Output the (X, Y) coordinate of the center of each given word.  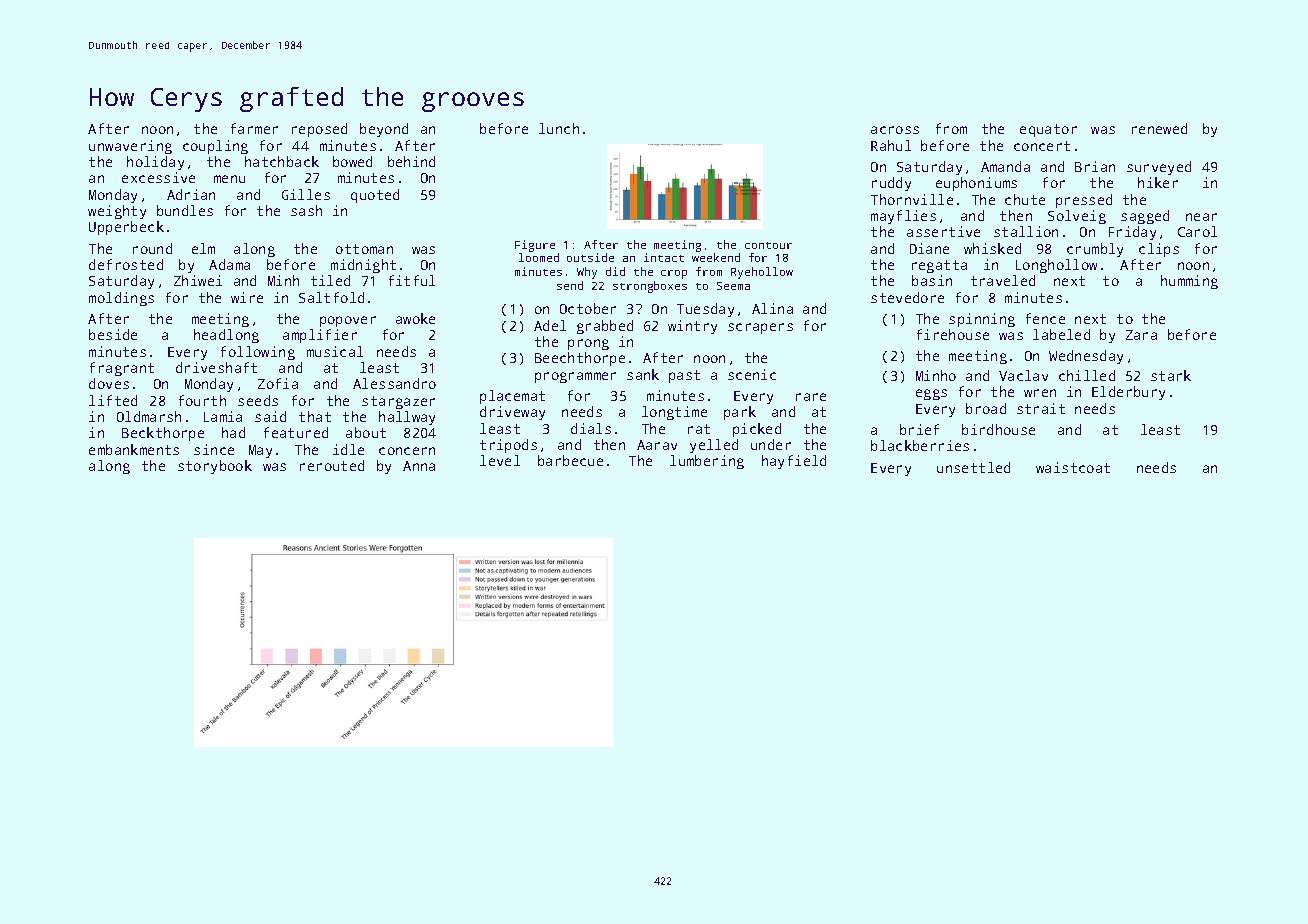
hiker (1158, 182)
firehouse (953, 334)
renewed (1159, 128)
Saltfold (331, 297)
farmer (254, 128)
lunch (559, 128)
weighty (117, 212)
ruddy (891, 184)
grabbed (605, 327)
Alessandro (394, 383)
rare (811, 397)
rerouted (332, 465)
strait (1041, 408)
